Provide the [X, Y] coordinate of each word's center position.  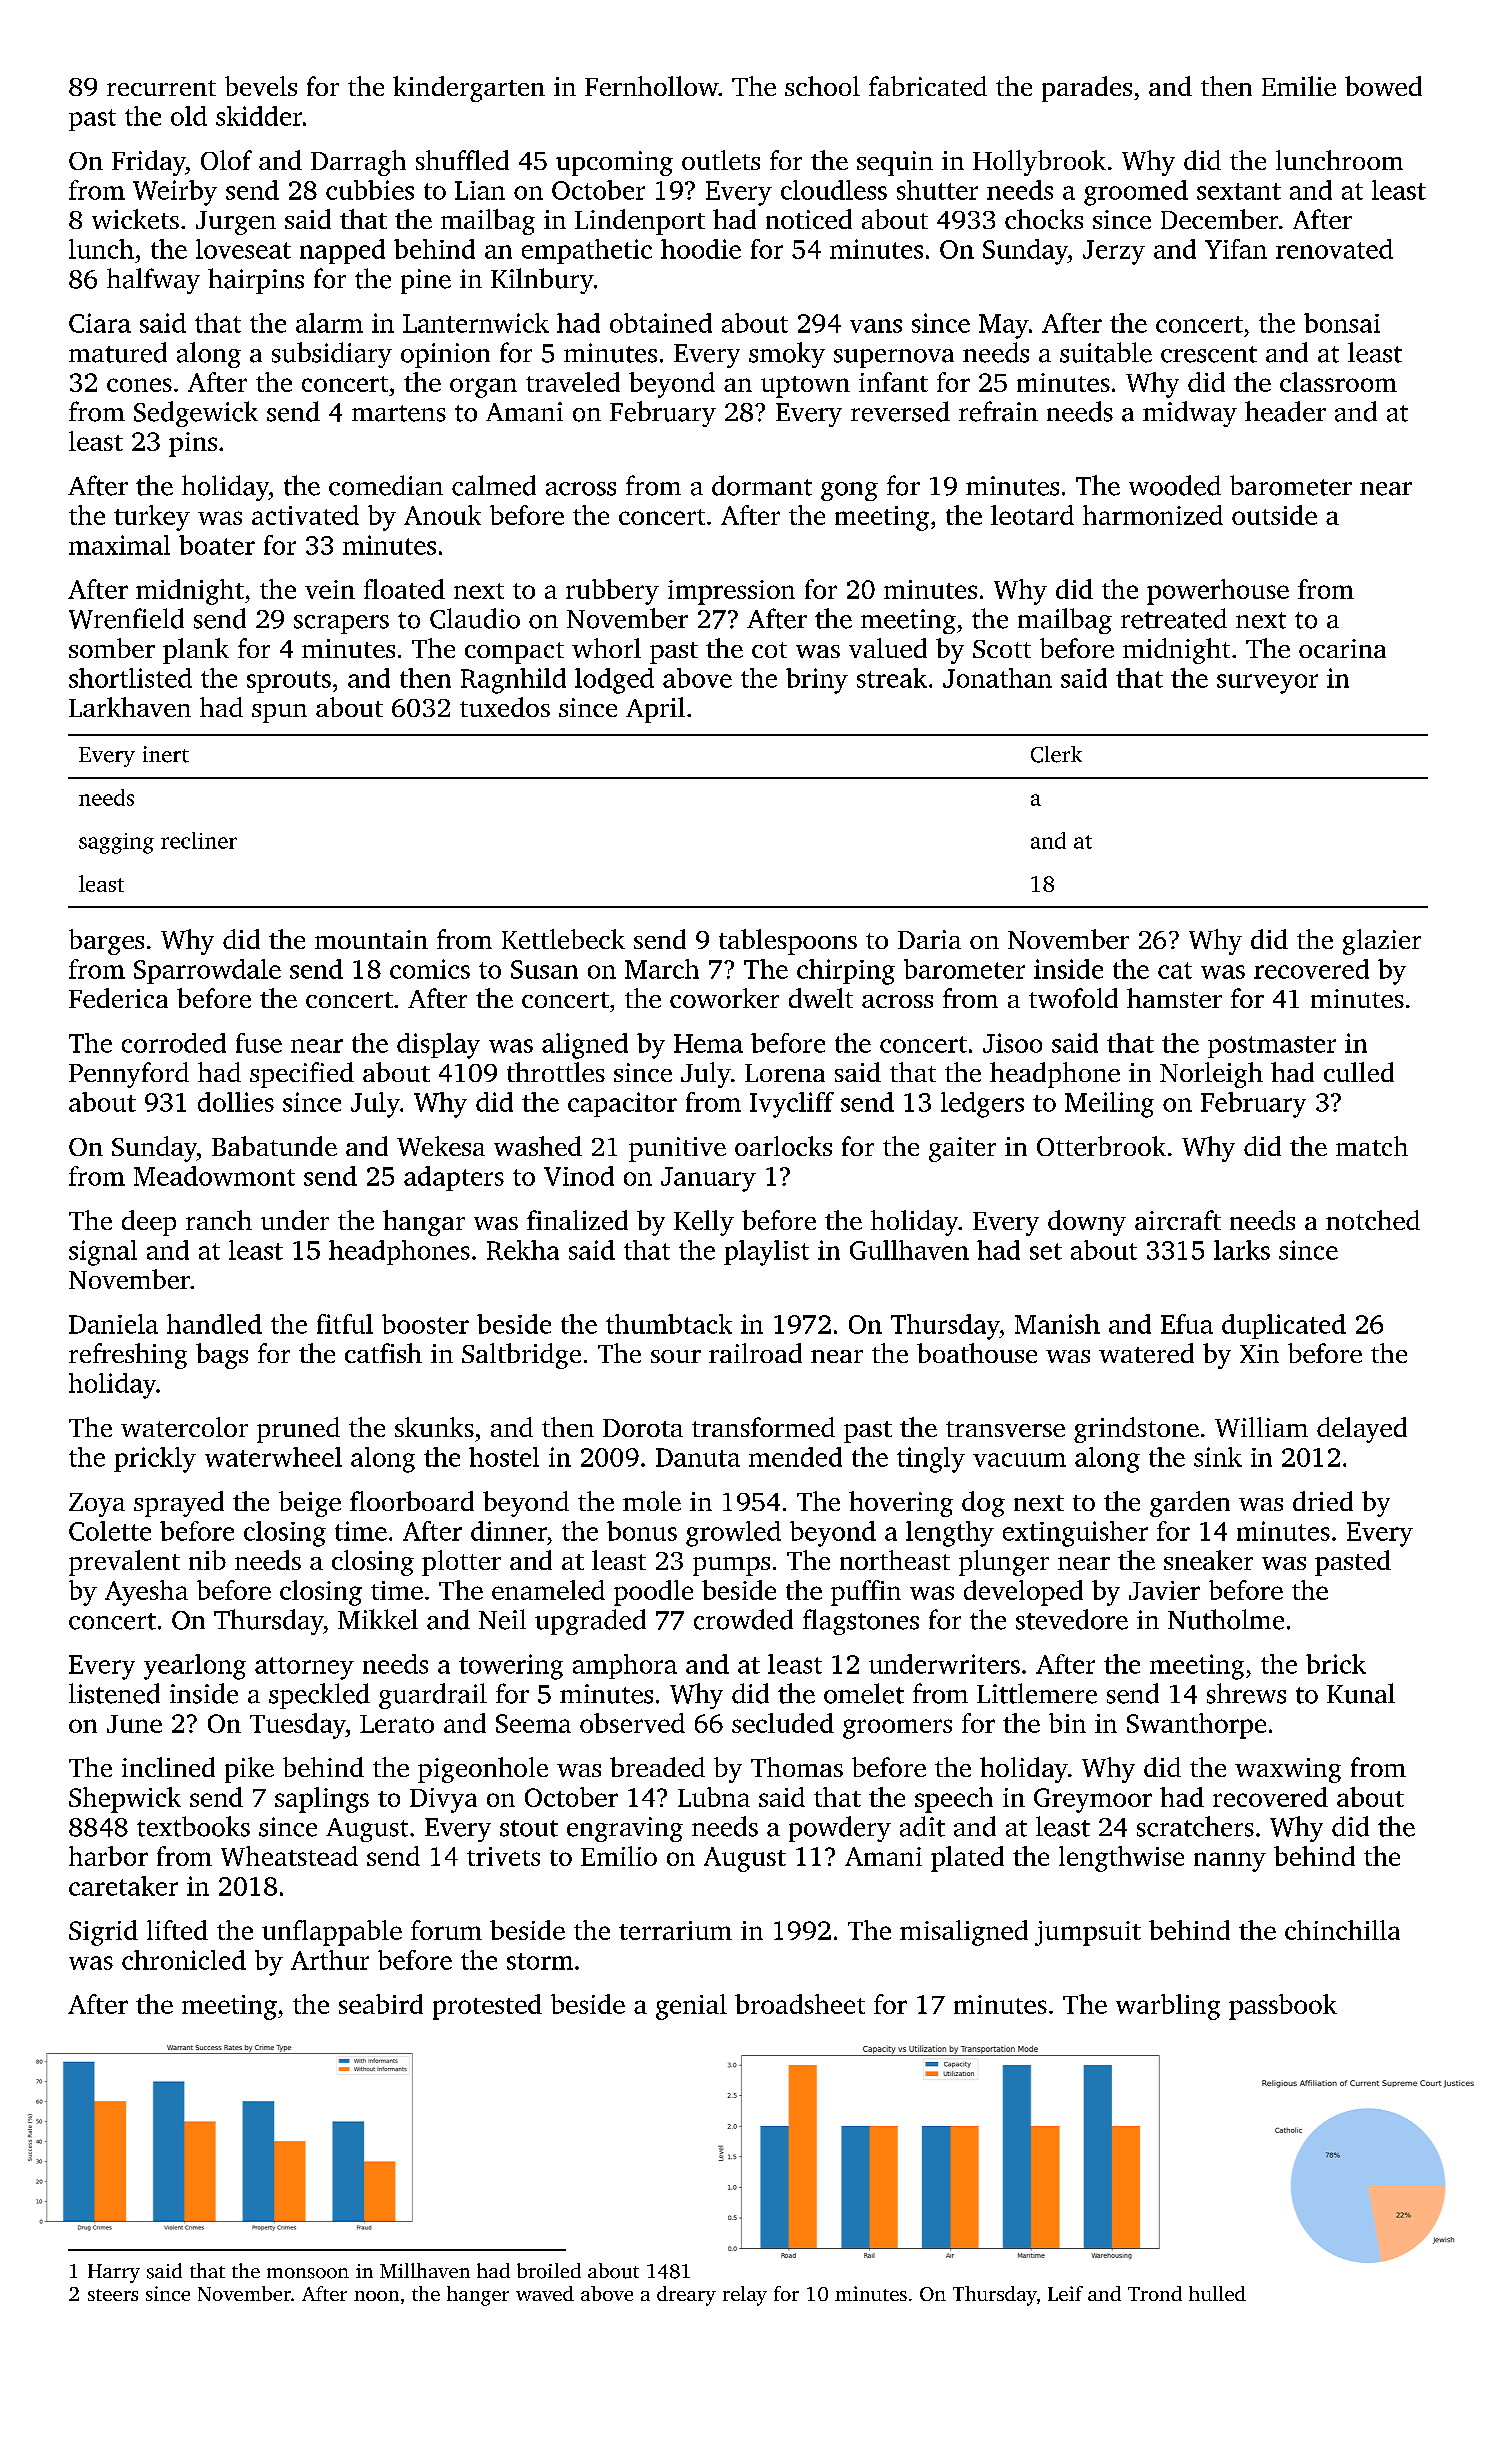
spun [279, 713]
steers [113, 2295]
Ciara [100, 323]
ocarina [1342, 648]
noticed [809, 219]
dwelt [821, 998]
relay [745, 2296]
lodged [614, 681]
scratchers [1195, 1826]
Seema [533, 1723]
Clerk [1056, 754]
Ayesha [146, 1593]
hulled [1217, 2293]
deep [149, 1223]
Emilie [1299, 86]
